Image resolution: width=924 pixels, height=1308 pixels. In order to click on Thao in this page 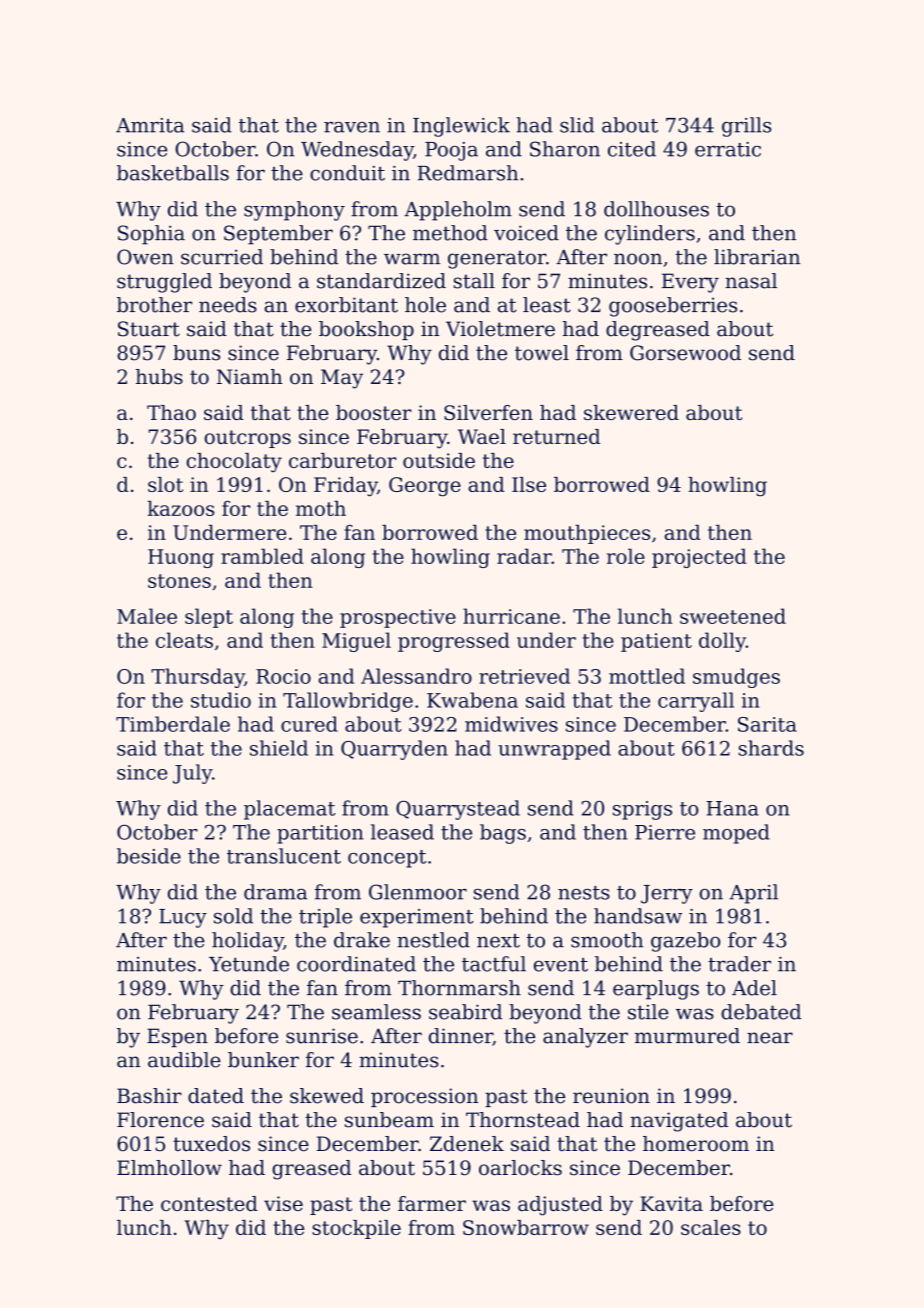, I will do `click(171, 412)`.
